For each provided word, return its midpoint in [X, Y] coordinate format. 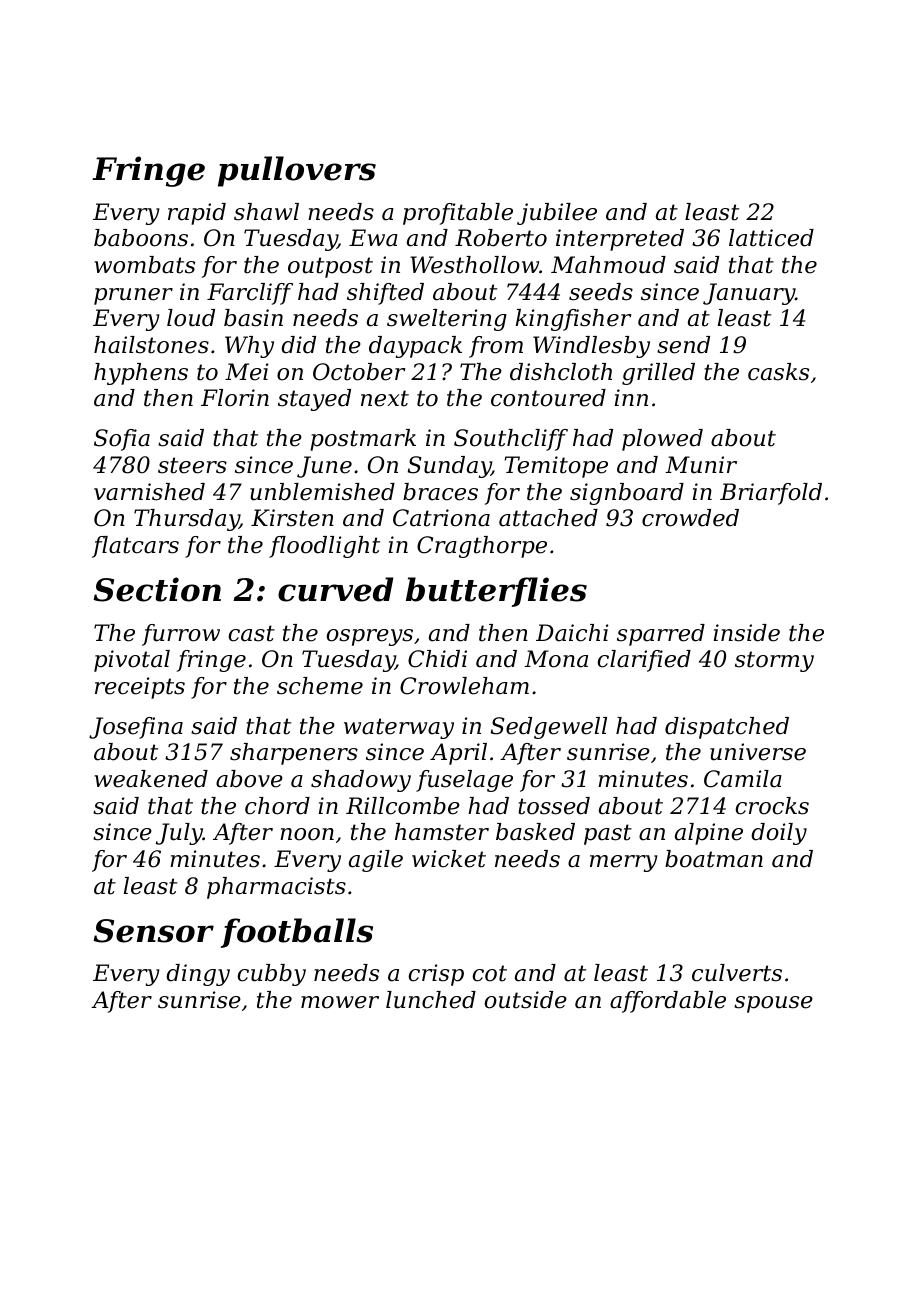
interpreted [620, 240]
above [249, 779]
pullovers [297, 171]
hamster [442, 832]
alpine [709, 834]
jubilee [557, 214]
